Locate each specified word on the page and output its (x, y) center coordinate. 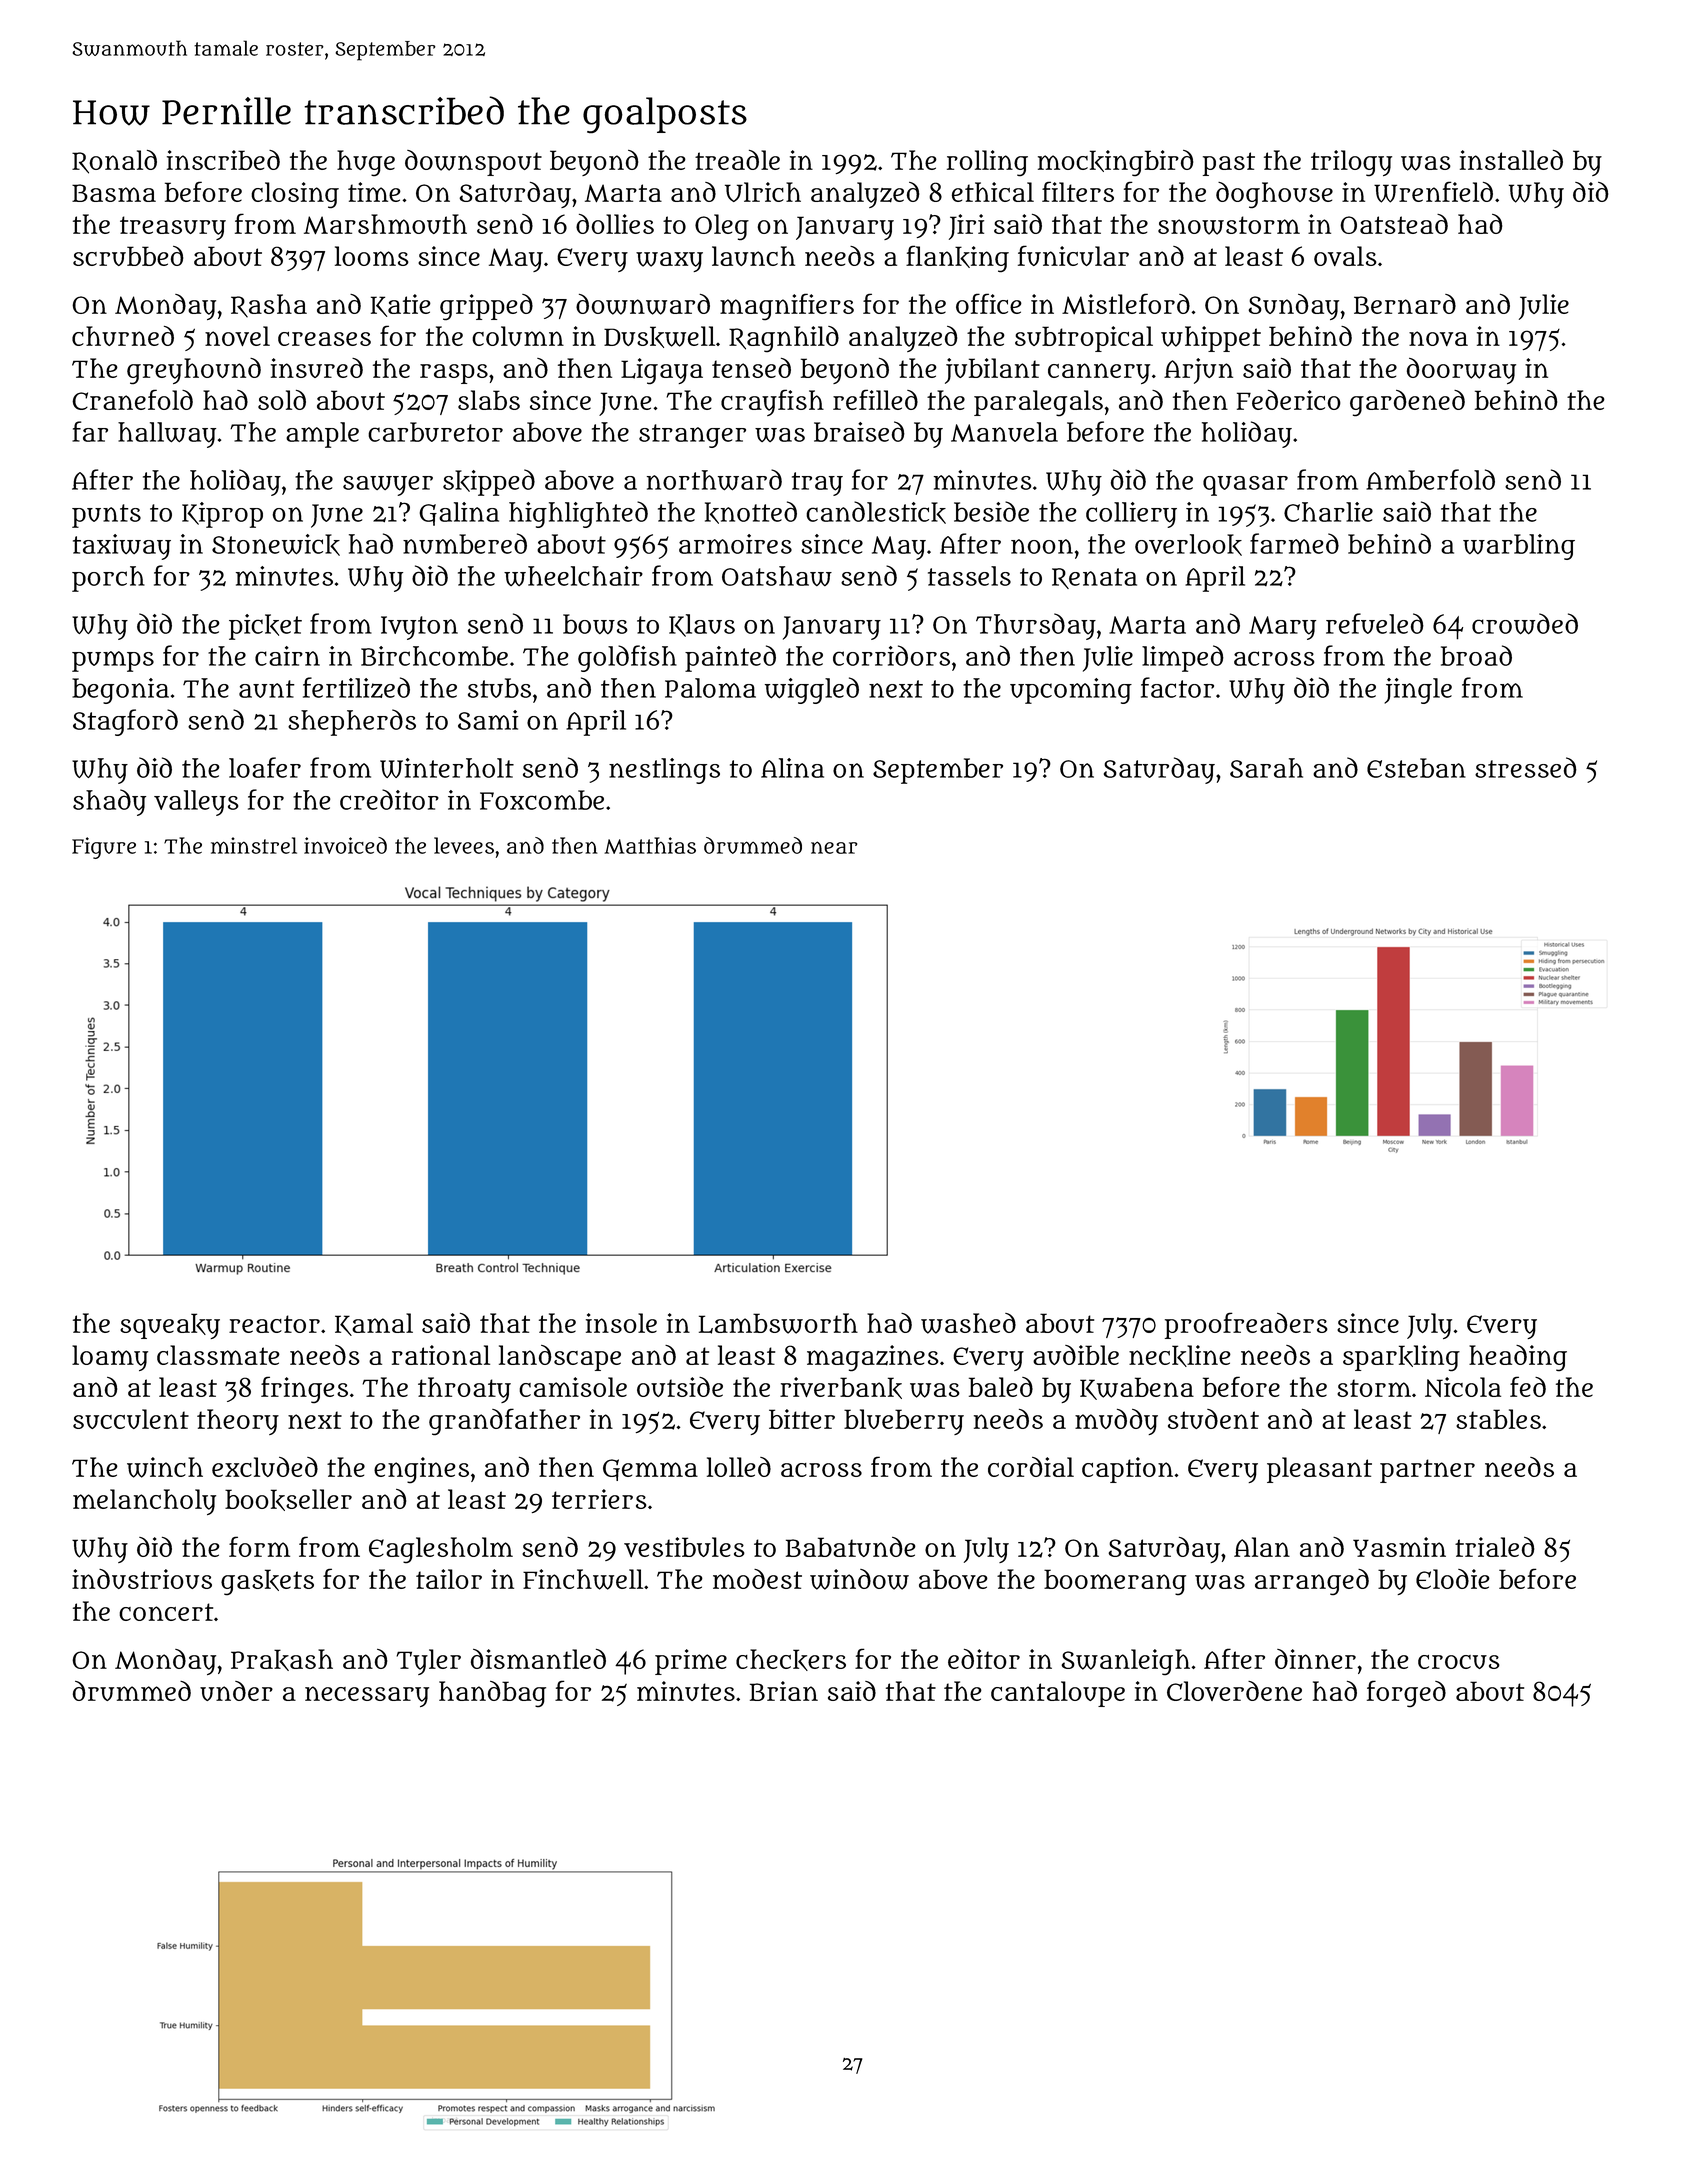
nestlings (664, 771)
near (834, 847)
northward (714, 479)
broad (1476, 655)
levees (464, 845)
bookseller (288, 1500)
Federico (1289, 400)
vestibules (684, 1547)
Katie (401, 305)
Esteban (1416, 768)
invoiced (345, 845)
